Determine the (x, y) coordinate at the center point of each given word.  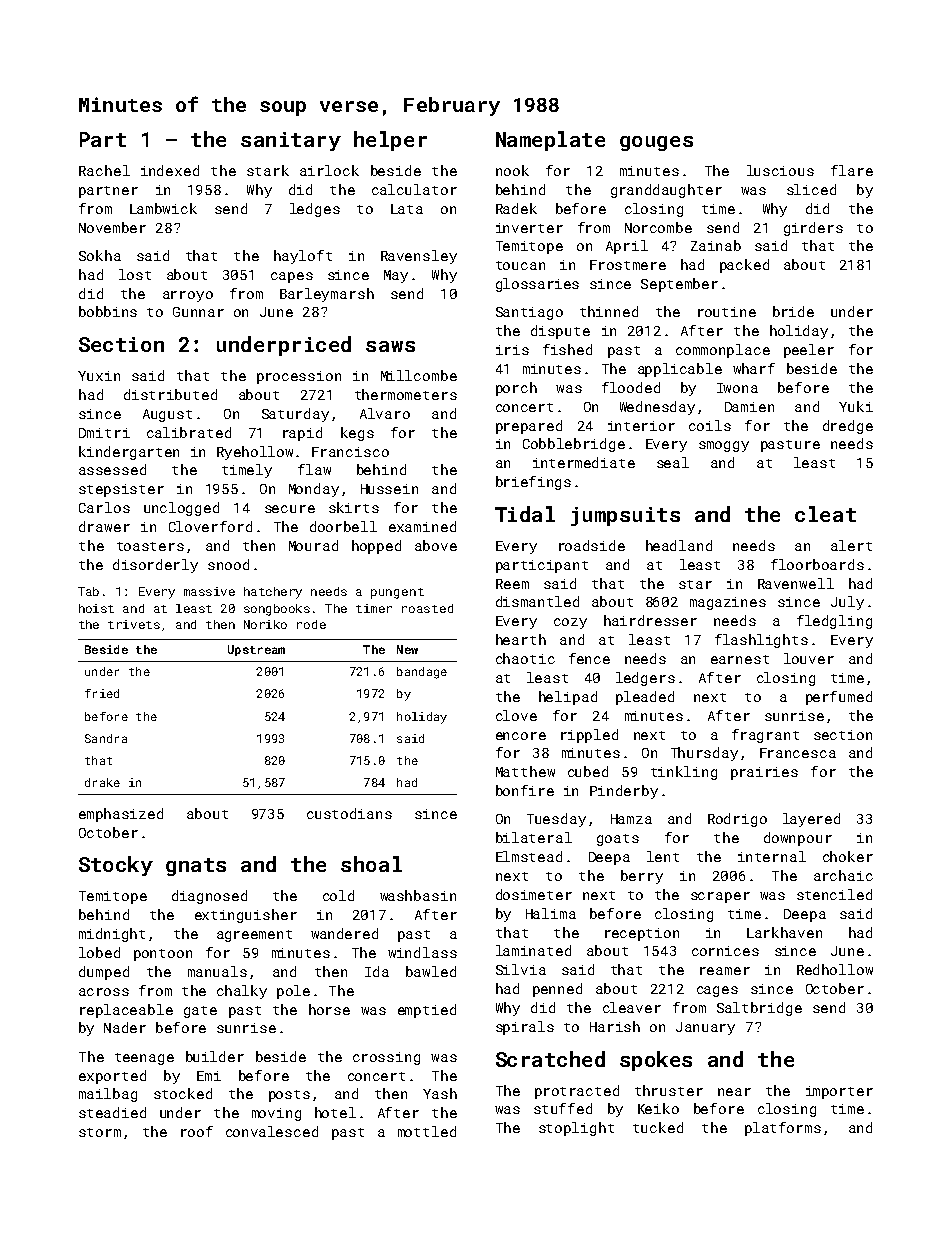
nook (512, 170)
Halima (551, 913)
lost (135, 274)
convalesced (272, 1131)
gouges (656, 143)
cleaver (632, 1007)
